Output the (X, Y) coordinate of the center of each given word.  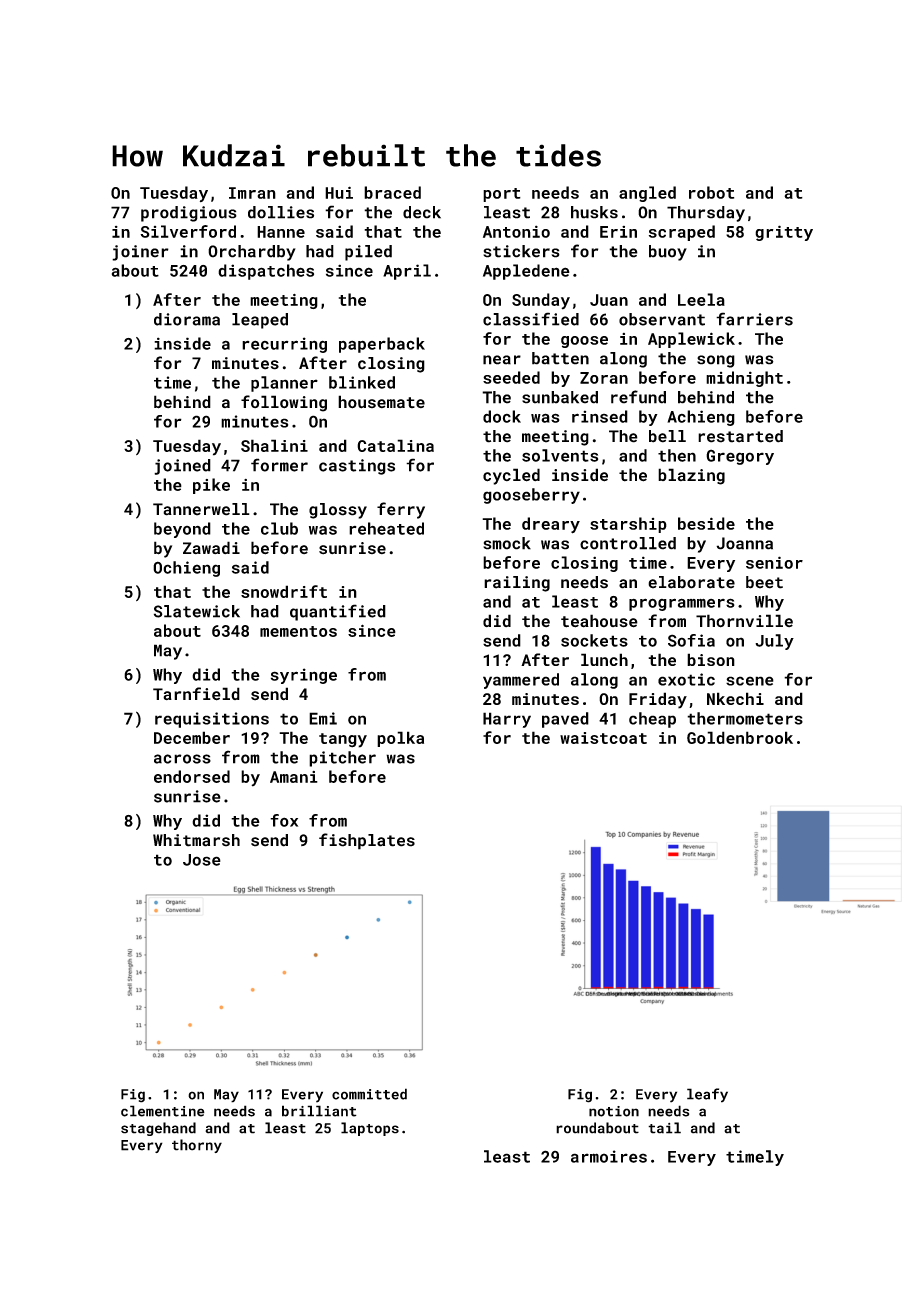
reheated (386, 528)
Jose (202, 860)
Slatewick (197, 611)
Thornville (744, 621)
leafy (707, 1095)
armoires (609, 1156)
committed (369, 1094)
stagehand (158, 1129)
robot (711, 192)
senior (774, 562)
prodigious (189, 214)
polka (400, 739)
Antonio (516, 231)
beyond (182, 530)
